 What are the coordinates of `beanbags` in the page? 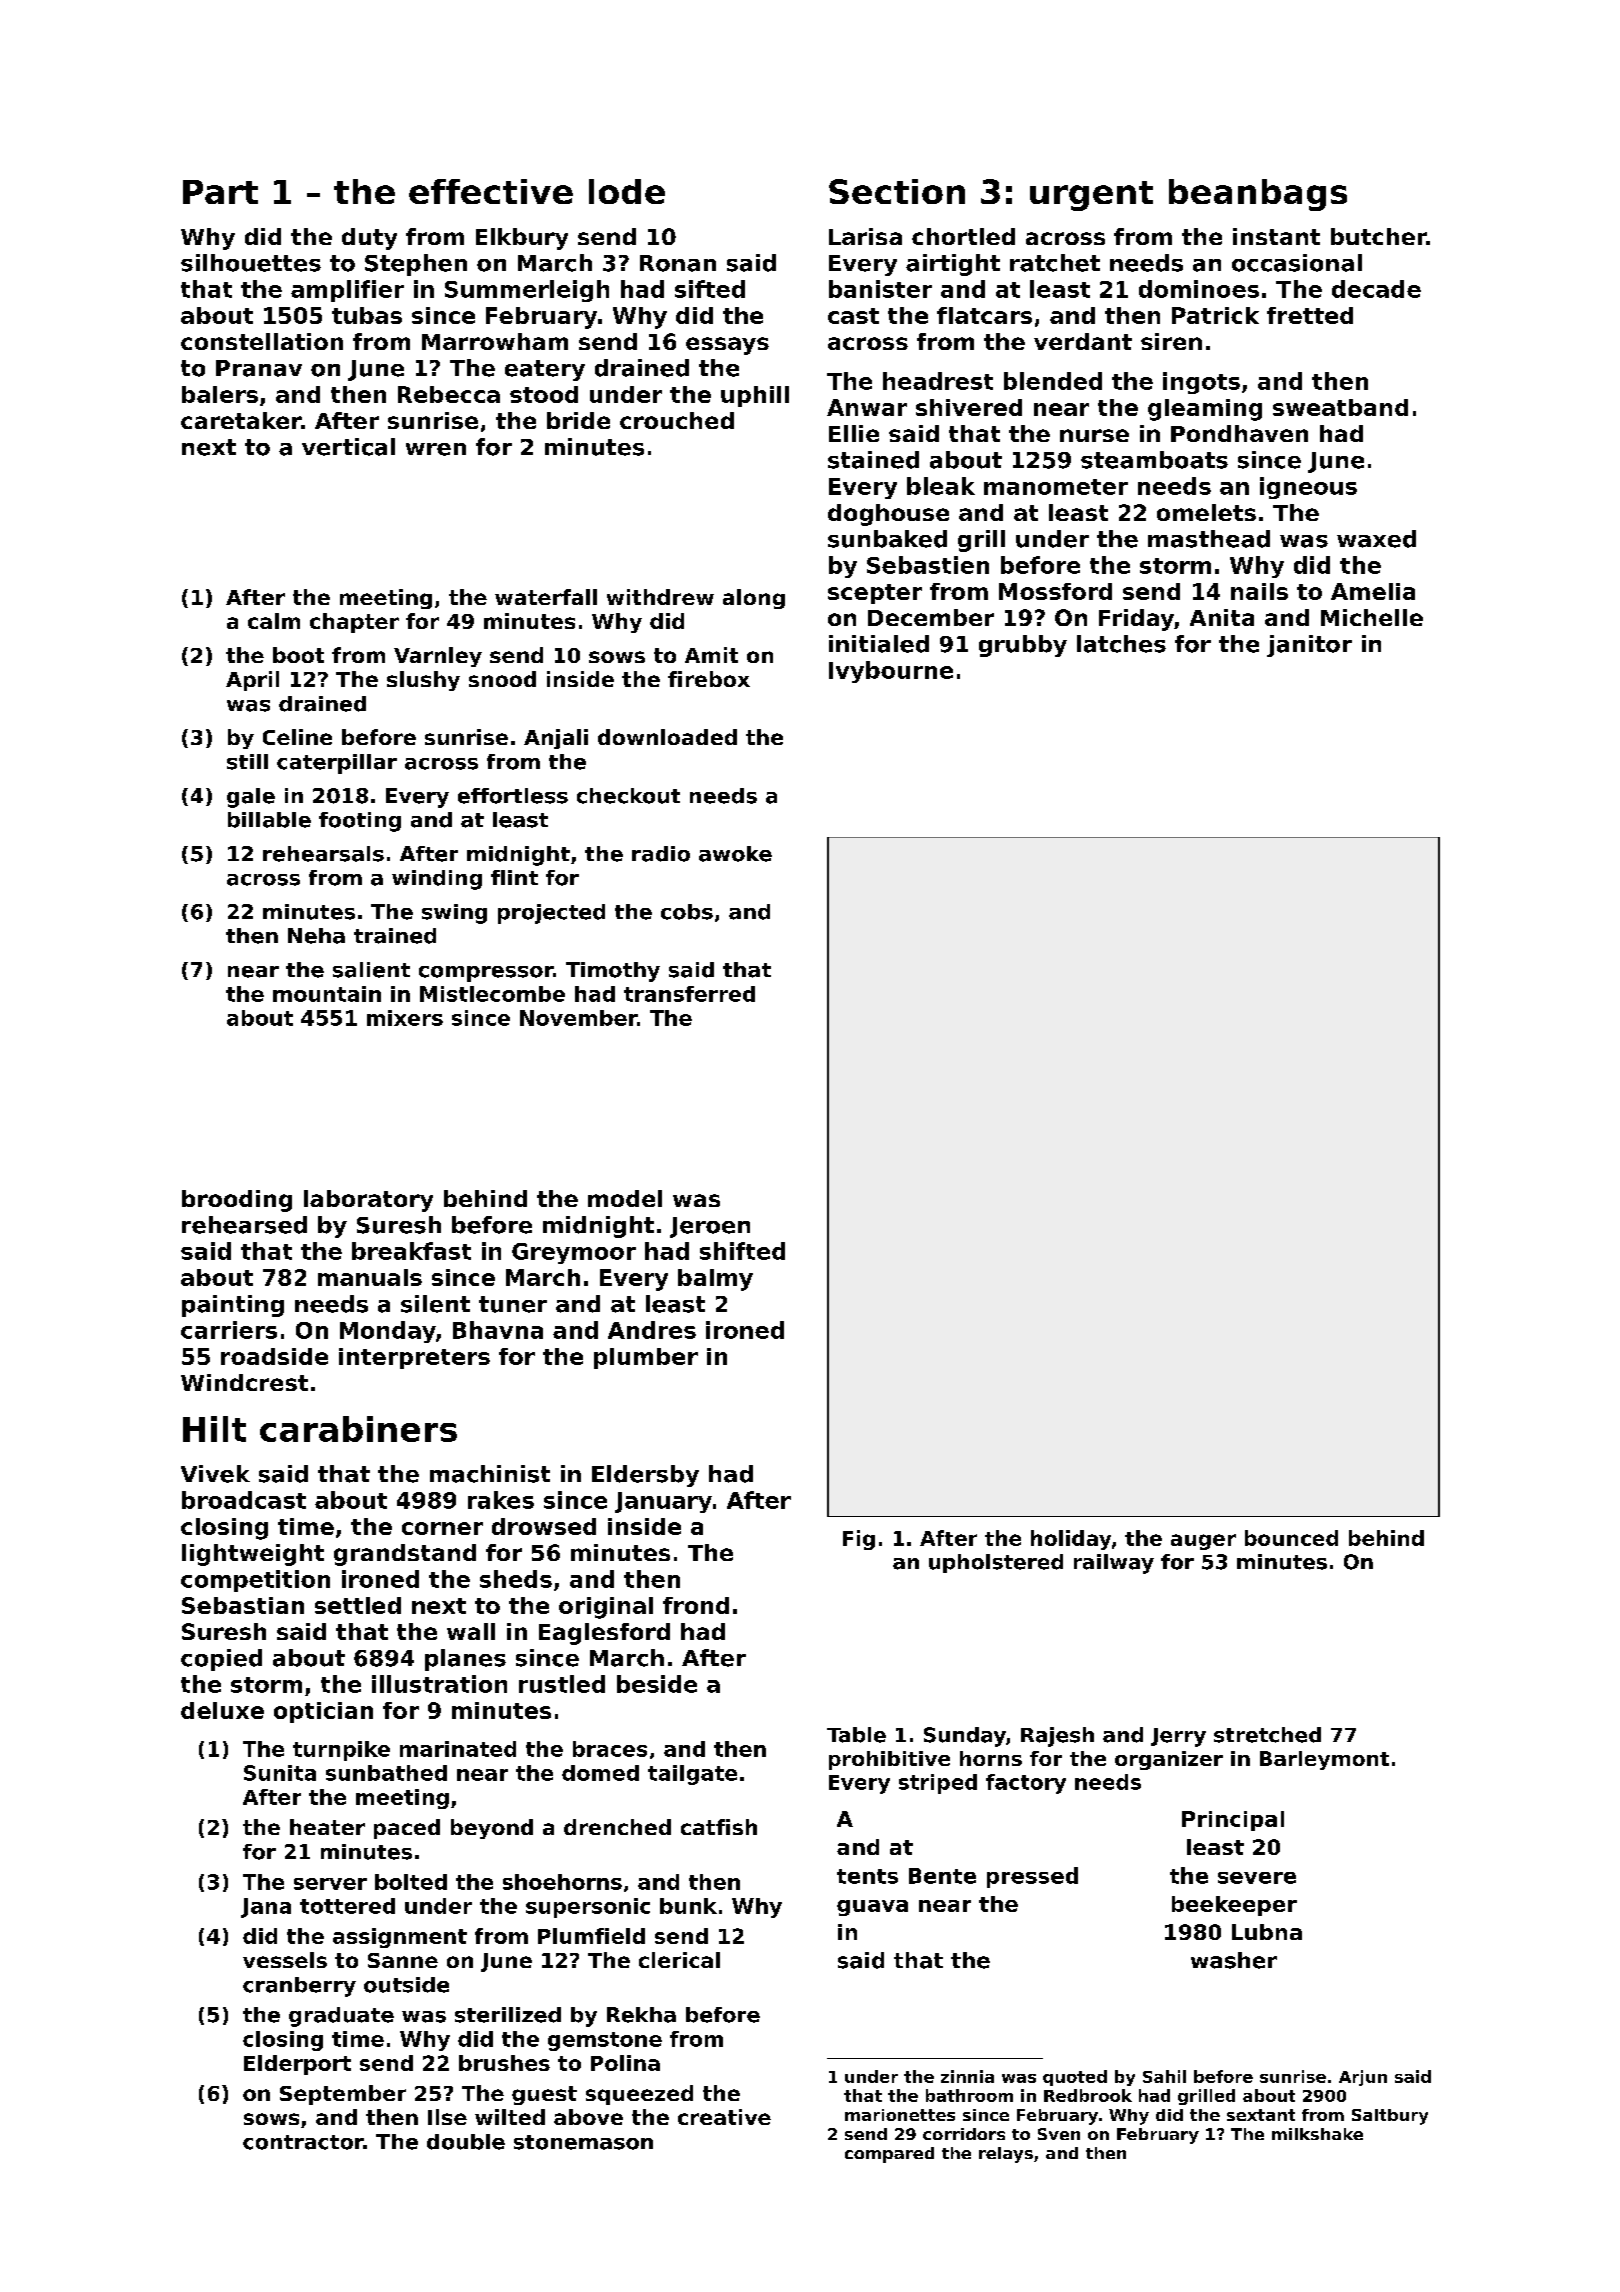 It's located at (1258, 195).
